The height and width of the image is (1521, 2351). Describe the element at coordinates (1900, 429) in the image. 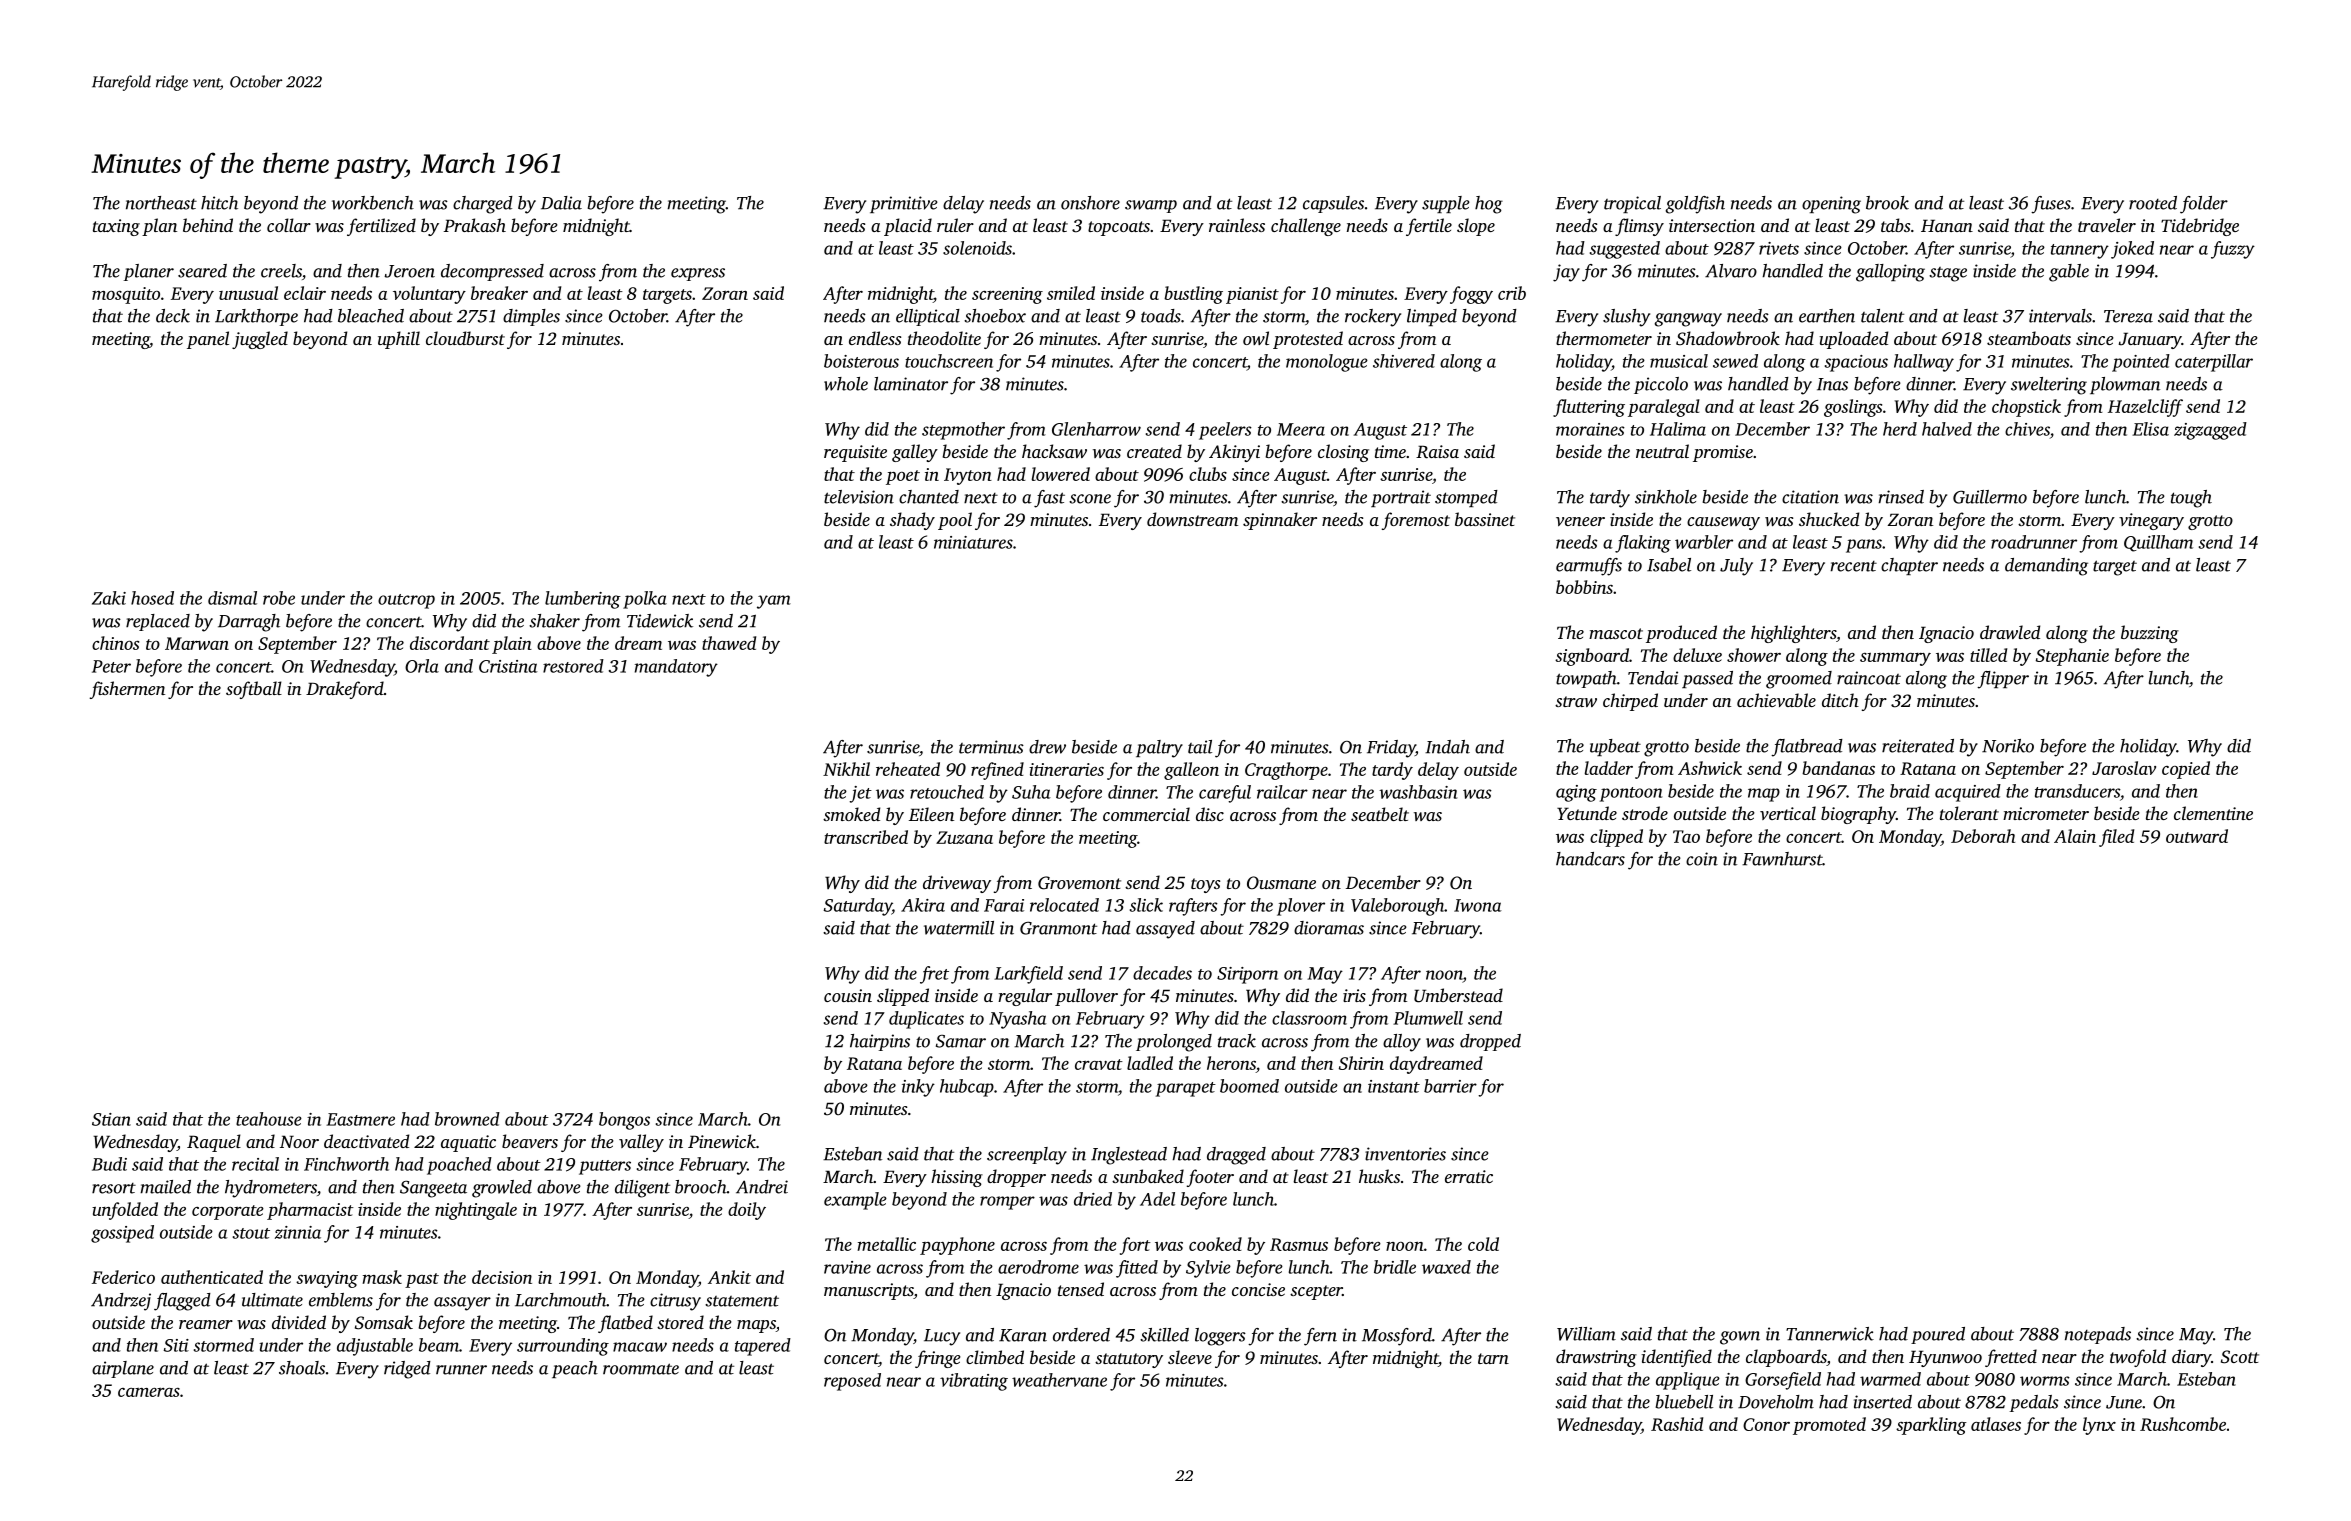

I see `herd` at that location.
